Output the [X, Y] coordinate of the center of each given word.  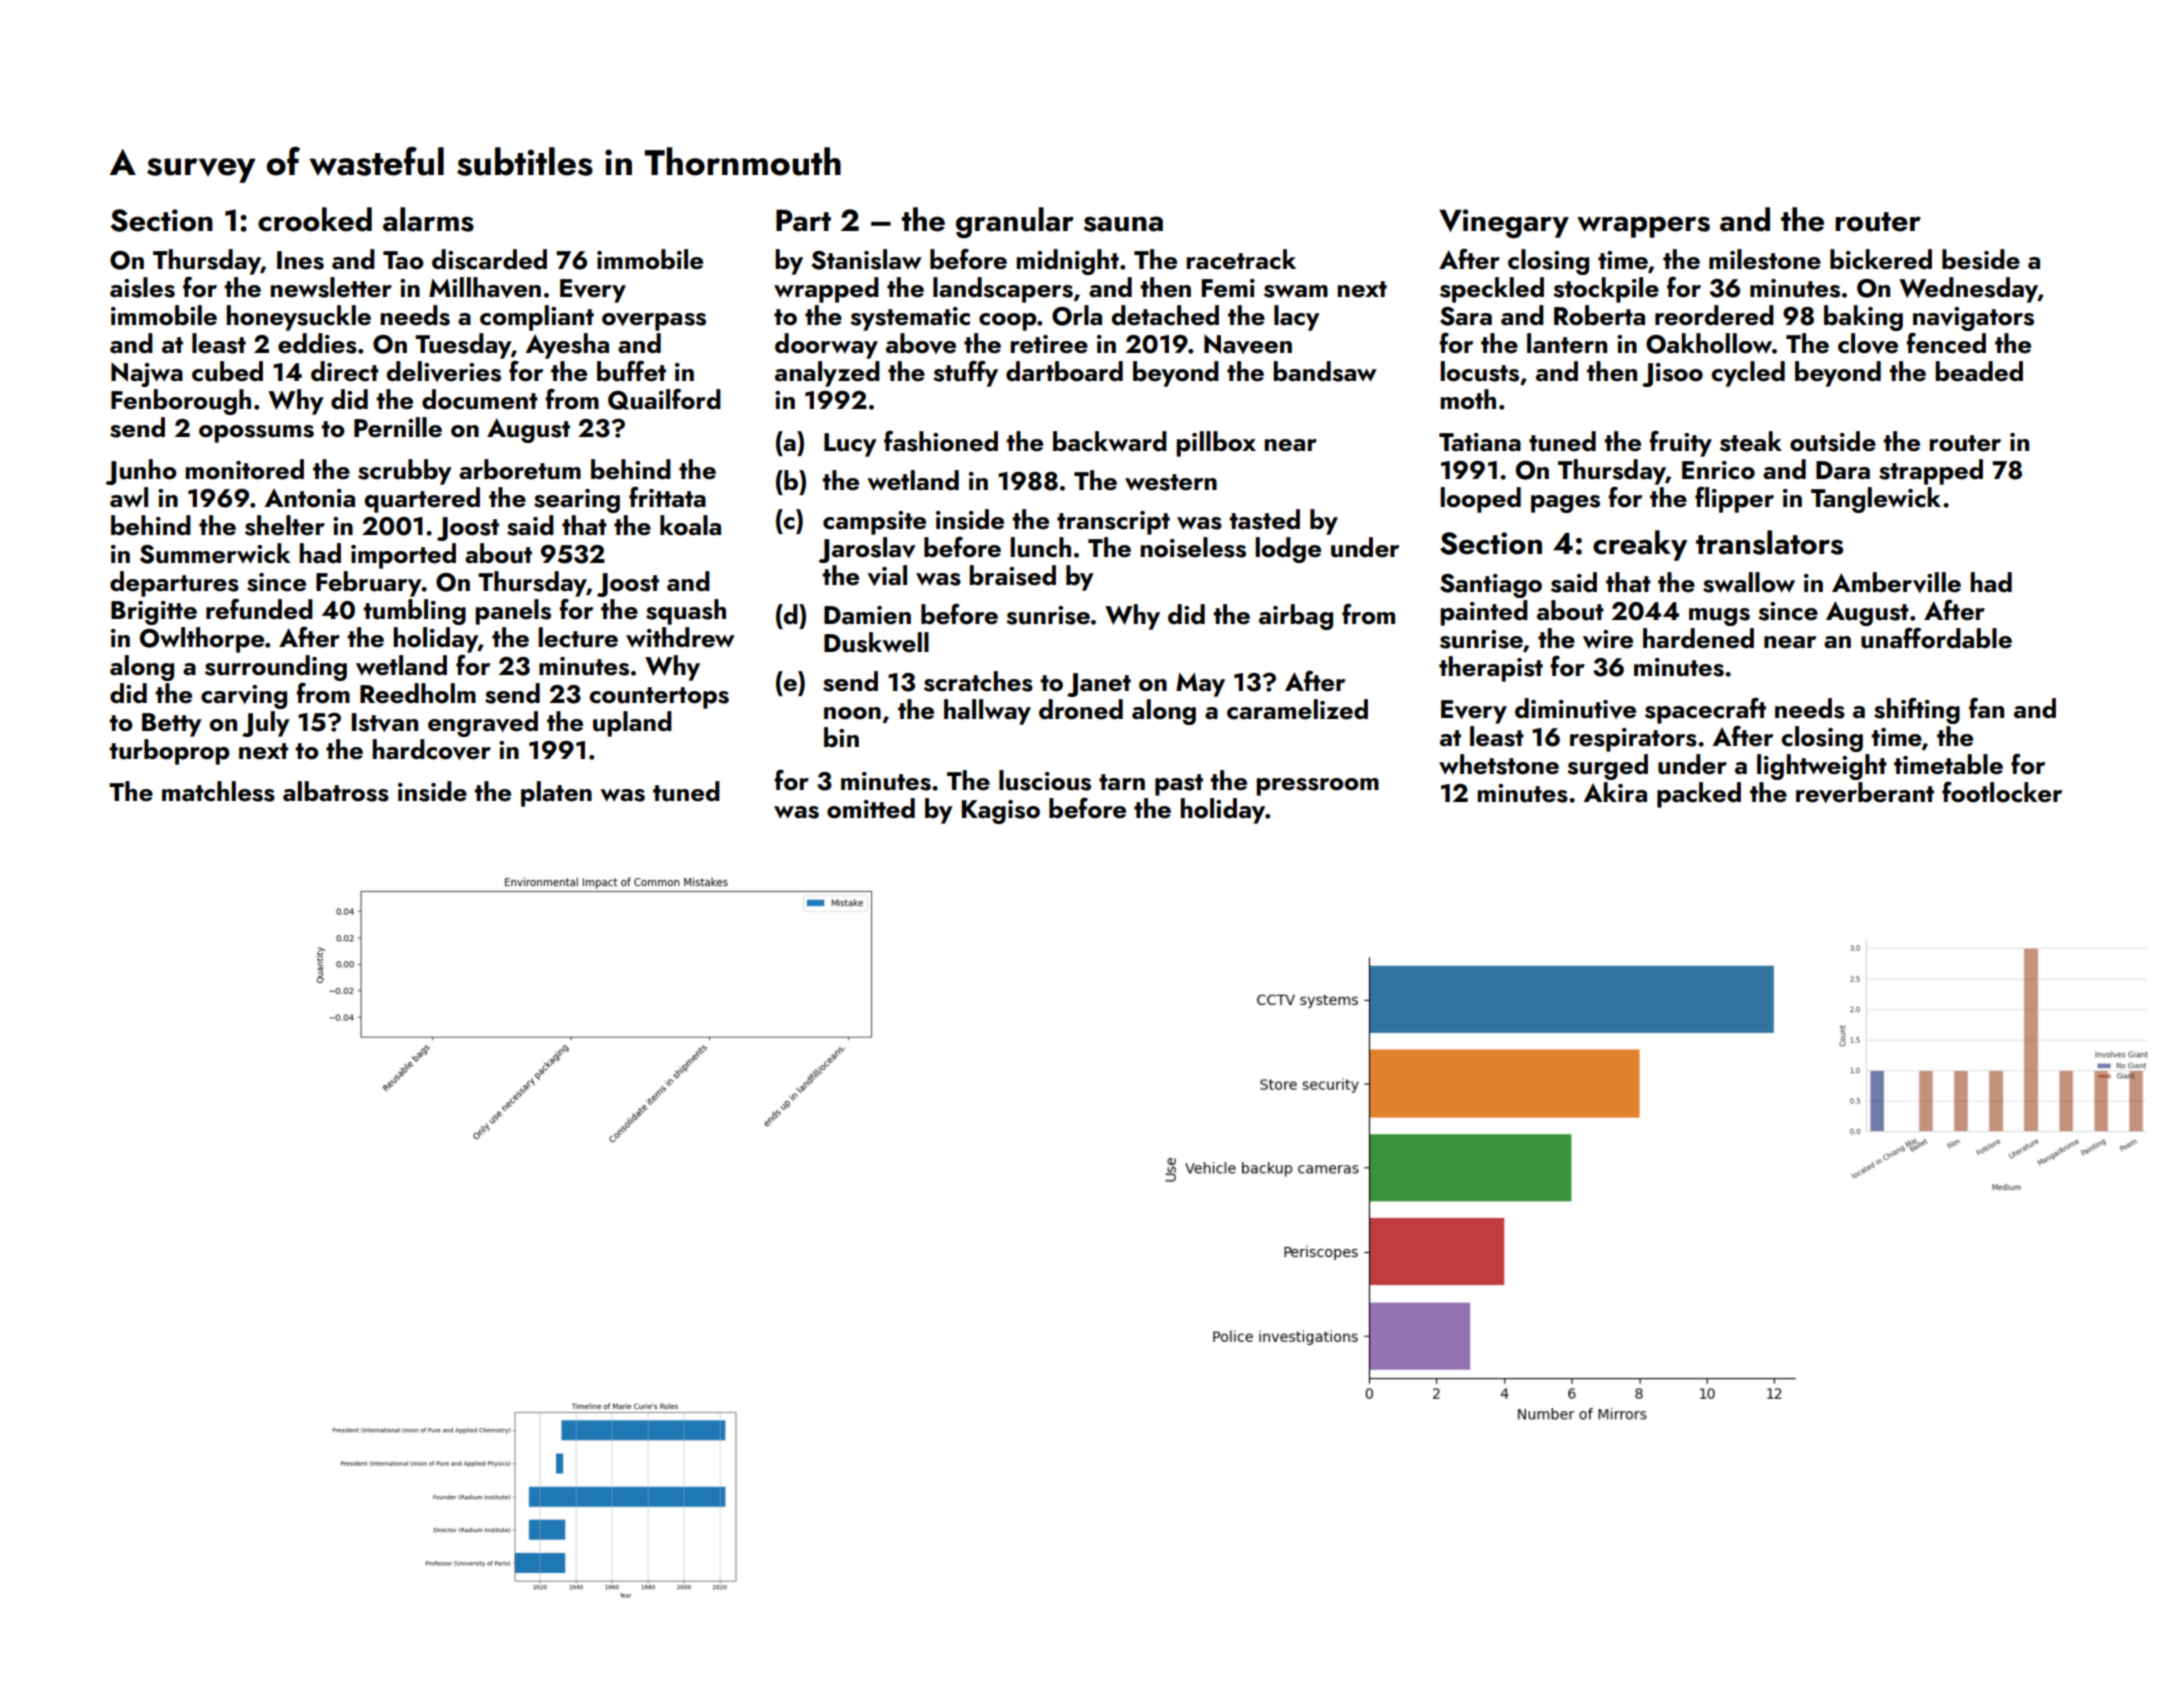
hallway [987, 712]
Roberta [1599, 315]
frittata [667, 496]
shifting [1917, 710]
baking [1863, 318]
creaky [1640, 545]
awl [129, 497]
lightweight [1822, 767]
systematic [910, 319]
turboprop [169, 752]
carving [244, 697]
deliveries [443, 371]
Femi [1228, 288]
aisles [142, 287]
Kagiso [1001, 812]
